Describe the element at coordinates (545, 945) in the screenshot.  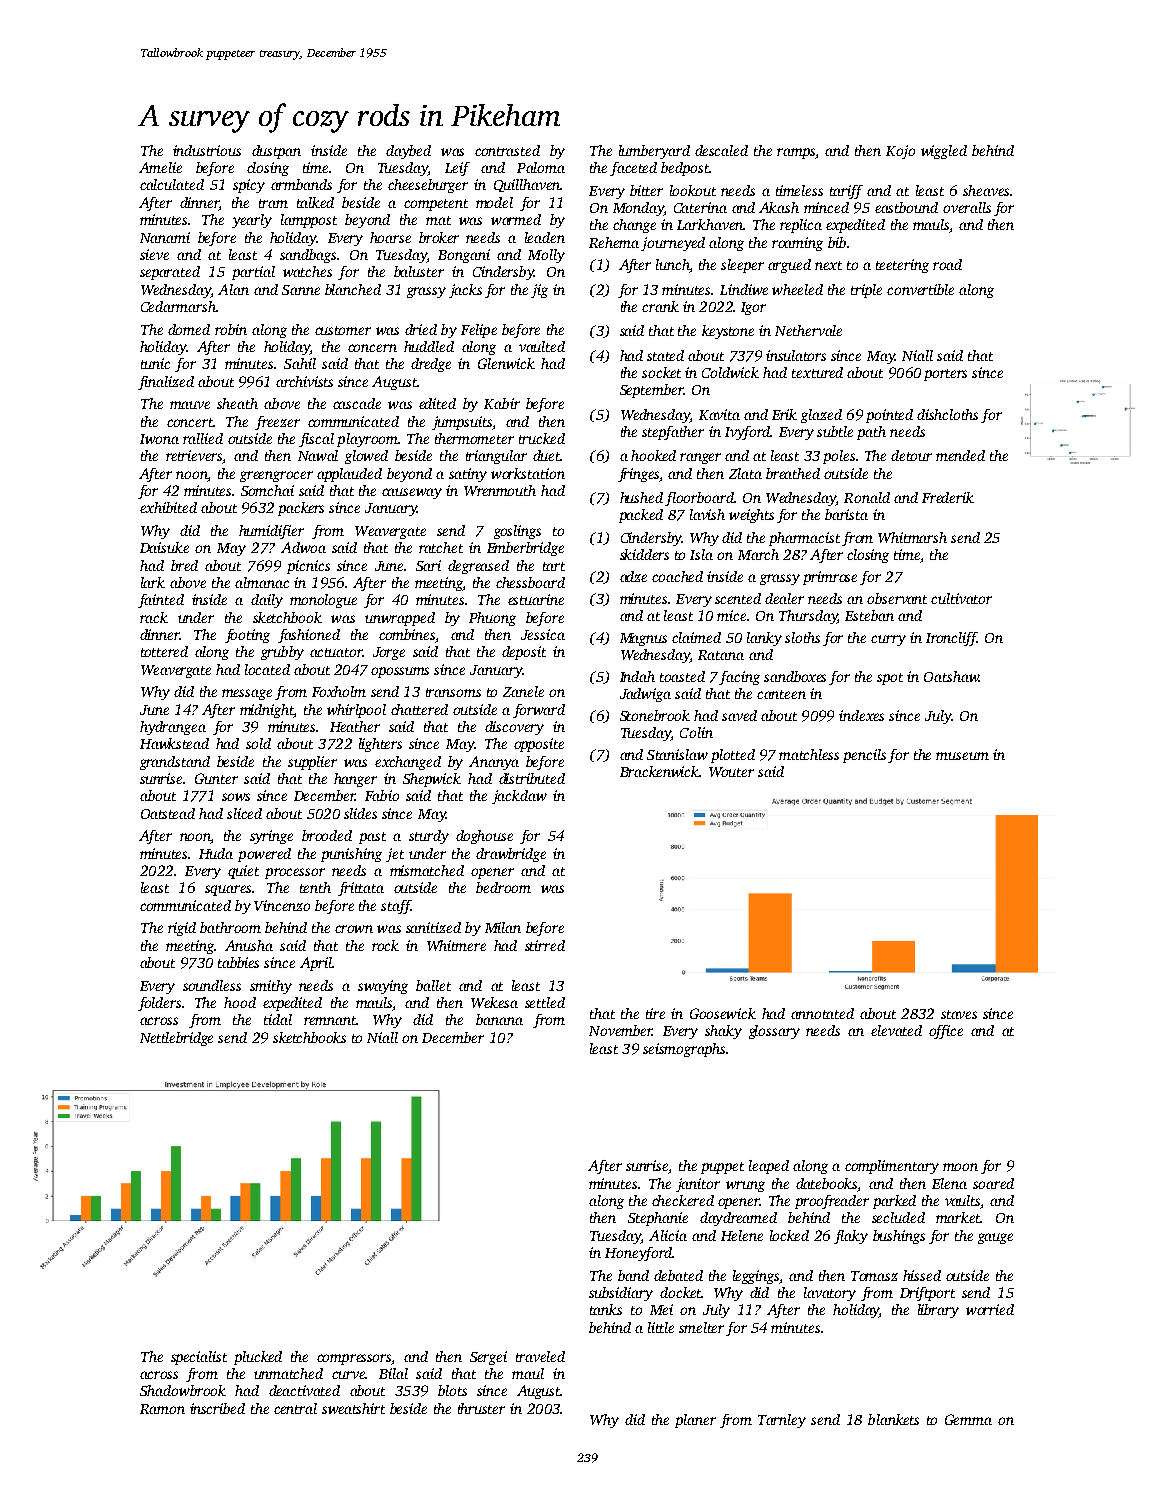
I see `stirred` at that location.
